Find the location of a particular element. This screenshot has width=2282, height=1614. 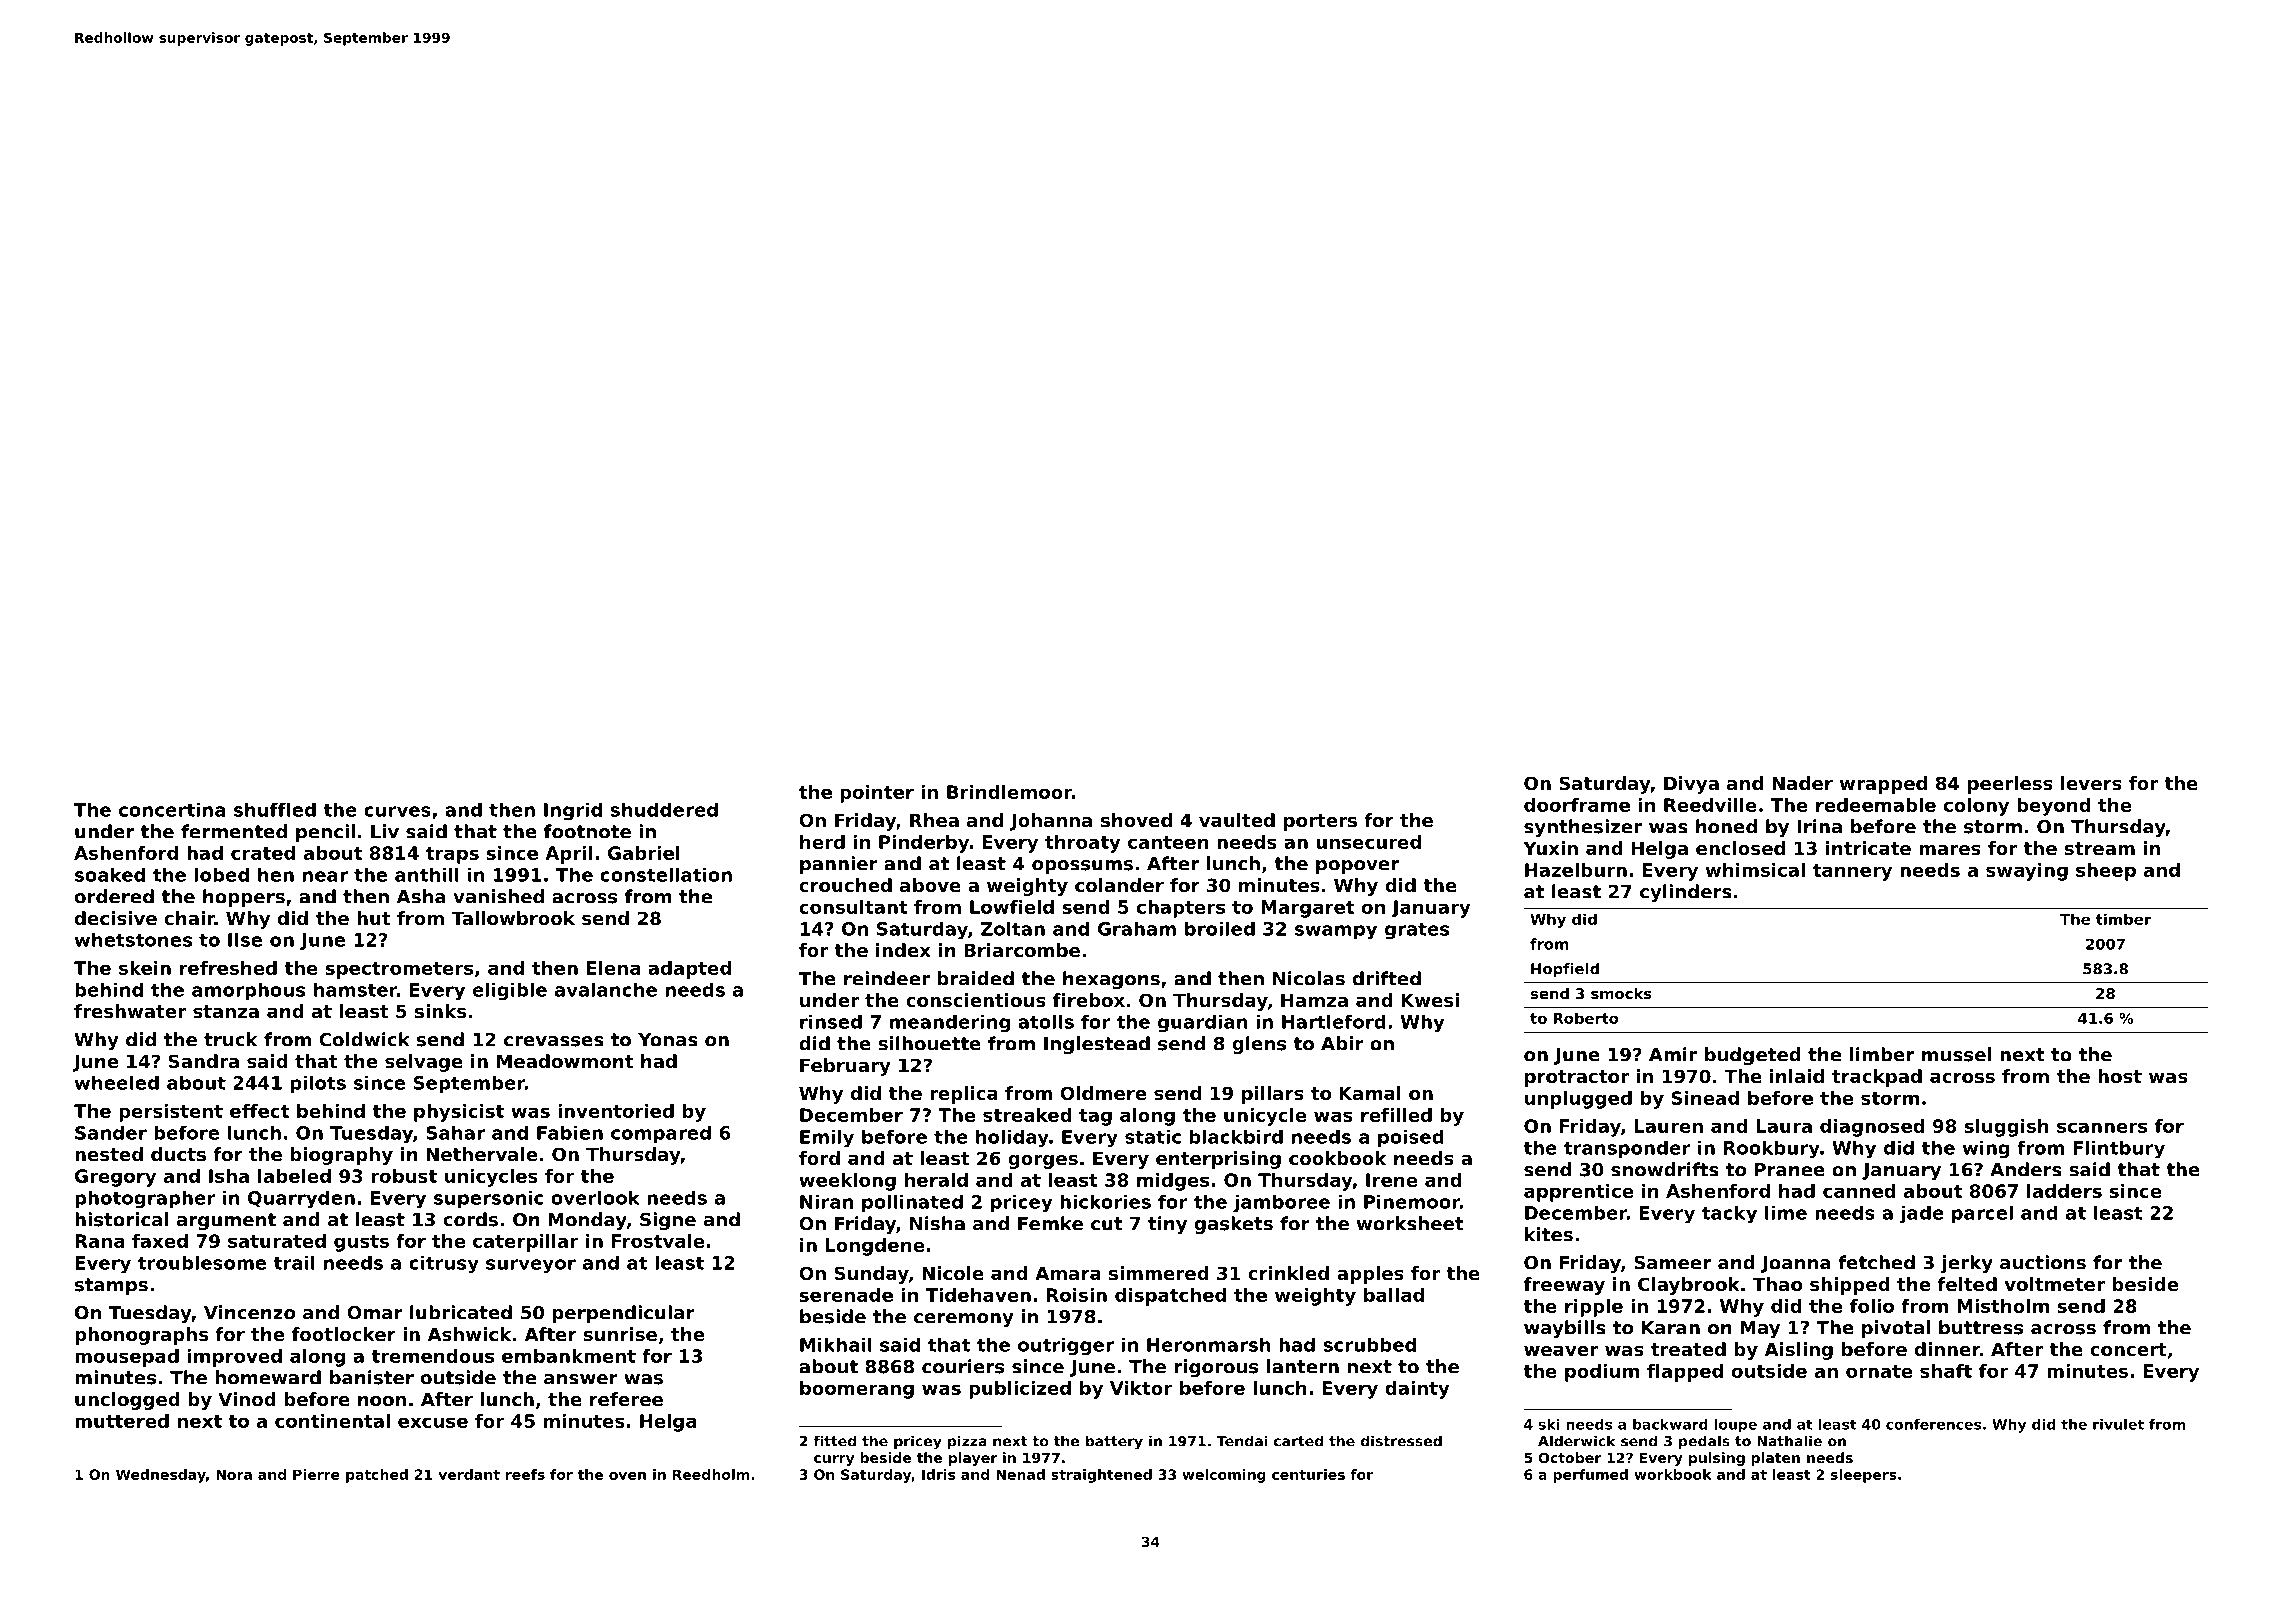

lubricated is located at coordinates (461, 1312).
